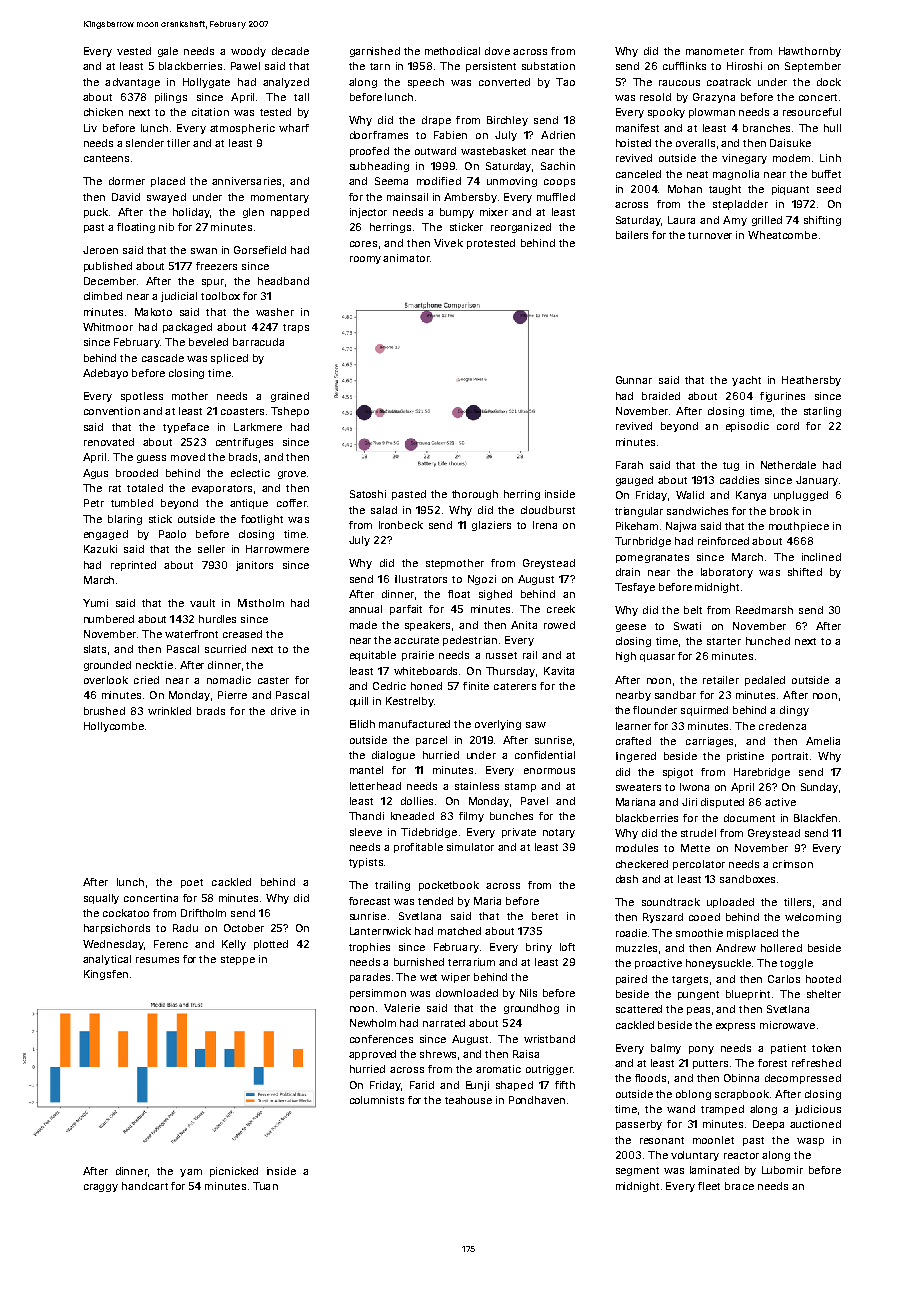  I want to click on plotted, so click(271, 945).
